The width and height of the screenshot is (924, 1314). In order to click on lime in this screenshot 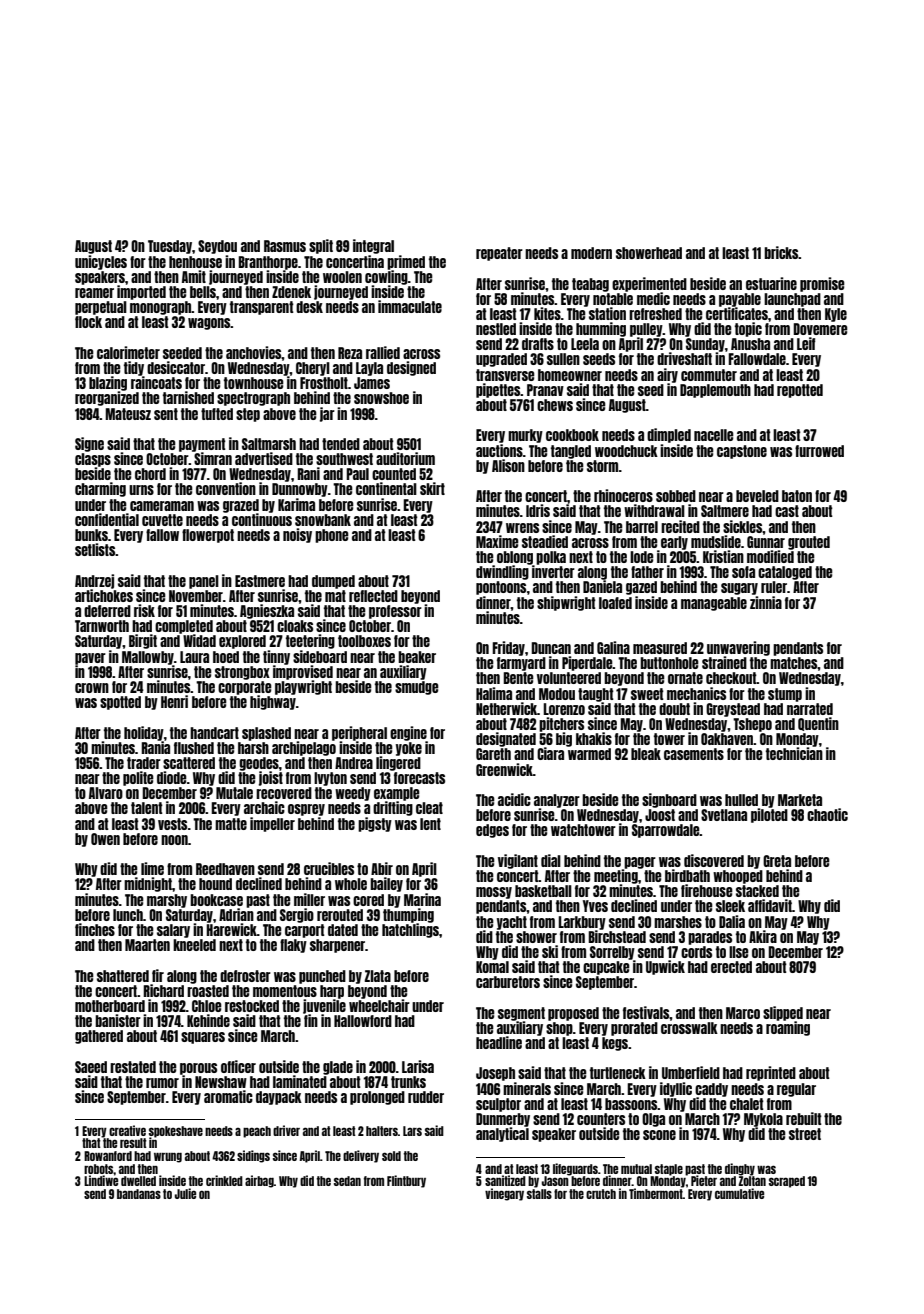, I will do `click(152, 868)`.
